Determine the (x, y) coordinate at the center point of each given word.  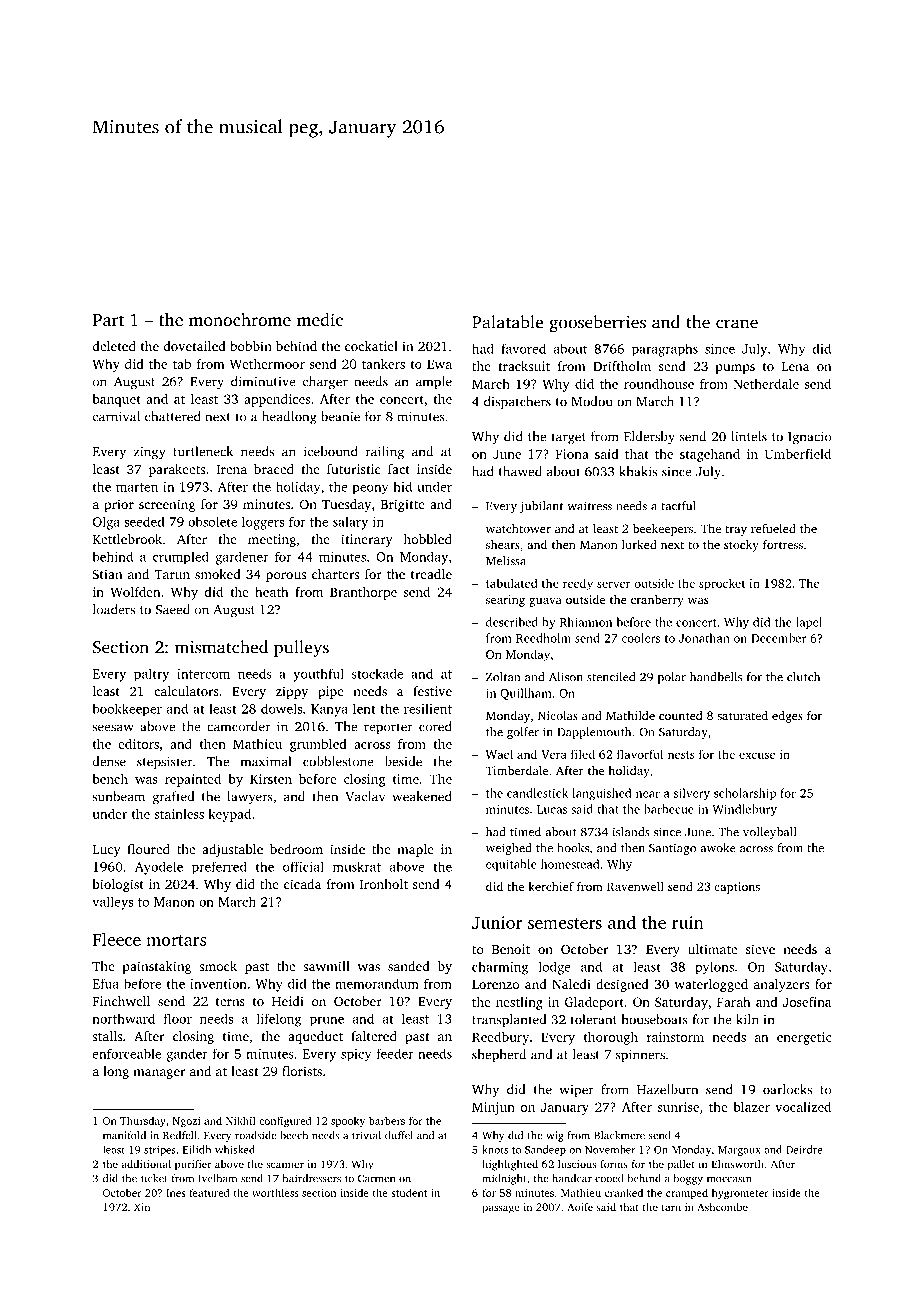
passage (501, 1209)
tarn (671, 1207)
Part (108, 320)
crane (737, 324)
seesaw (112, 728)
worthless (275, 1192)
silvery (692, 794)
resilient (428, 708)
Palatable (507, 322)
